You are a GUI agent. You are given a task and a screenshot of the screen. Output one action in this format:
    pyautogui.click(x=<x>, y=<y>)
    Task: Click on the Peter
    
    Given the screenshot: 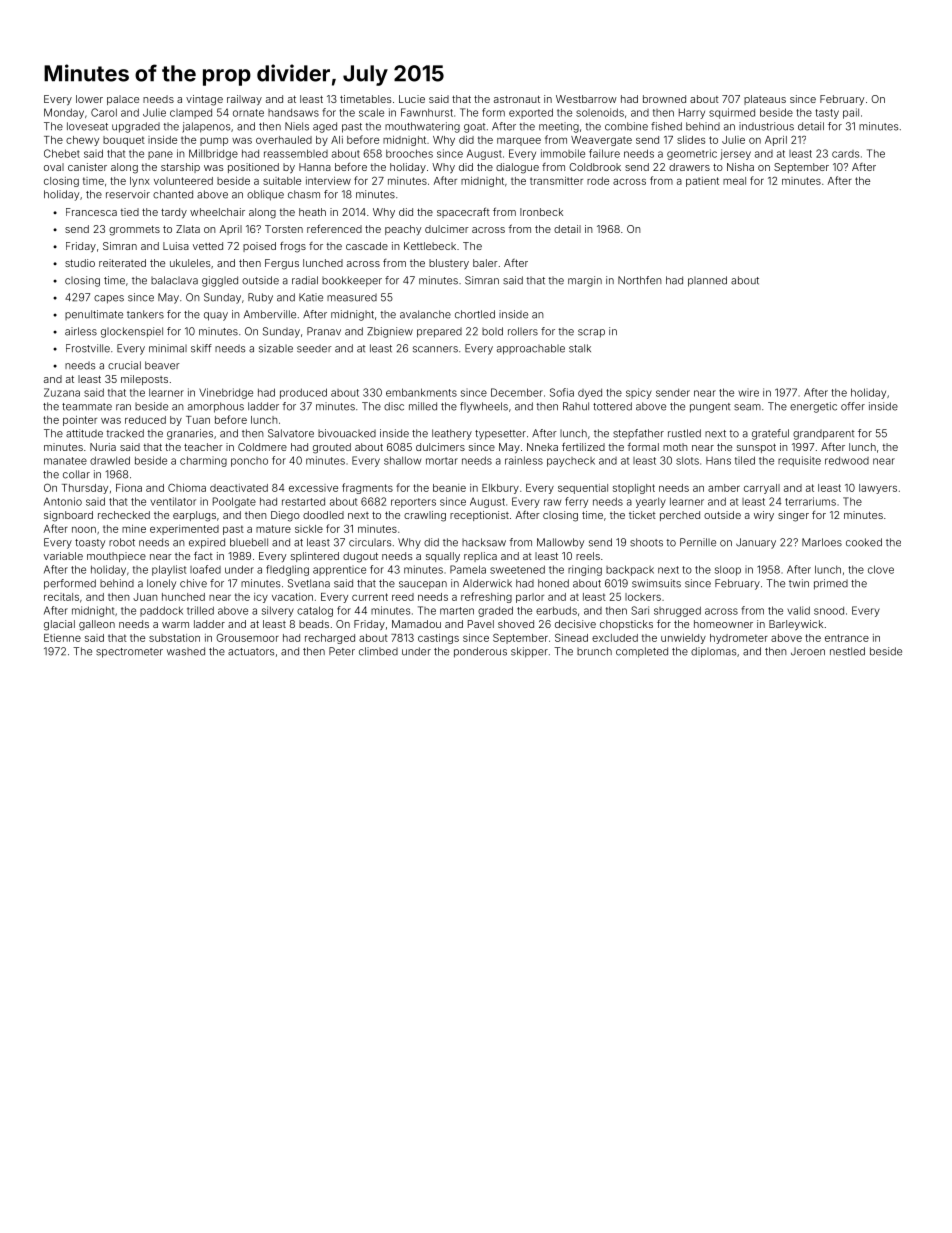 What is the action you would take?
    pyautogui.click(x=342, y=651)
